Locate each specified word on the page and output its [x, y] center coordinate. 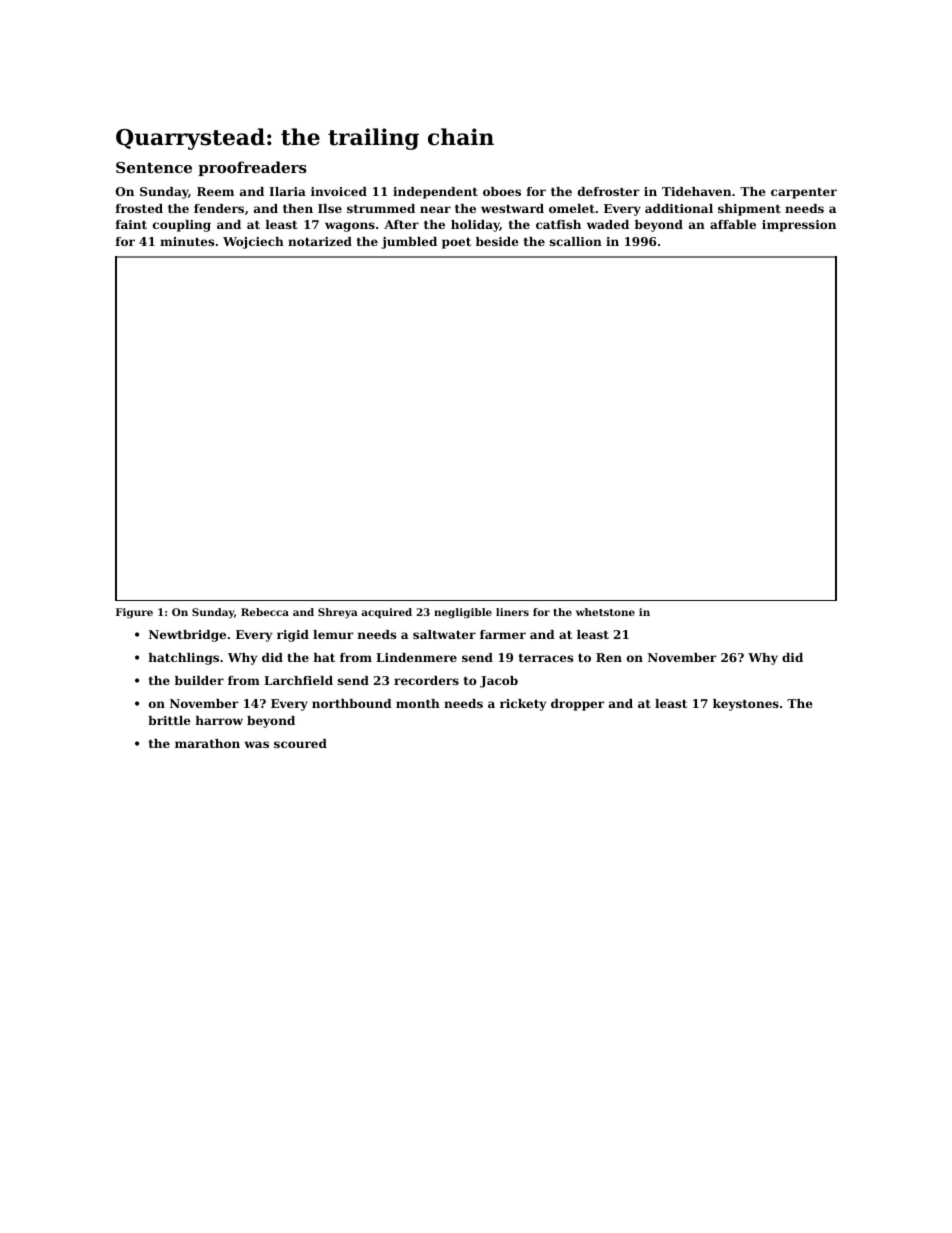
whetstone [605, 612]
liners [512, 612]
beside [497, 241]
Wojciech [253, 243]
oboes [502, 191]
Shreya [338, 613]
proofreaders [252, 168]
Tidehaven [696, 191]
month [418, 703]
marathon [207, 743]
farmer [503, 634]
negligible [463, 613]
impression [799, 226]
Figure [134, 613]
